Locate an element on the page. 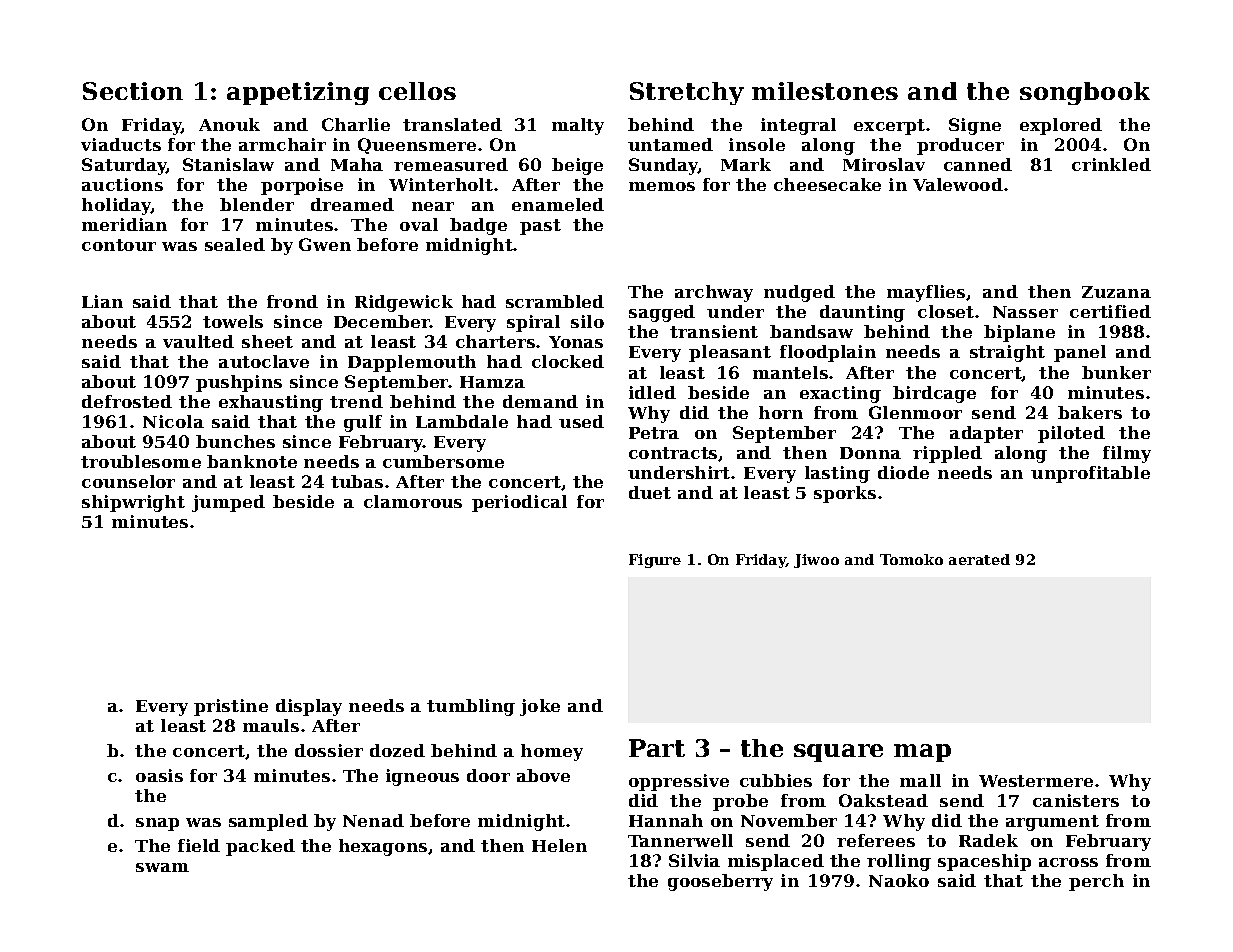  oasis is located at coordinates (159, 775).
